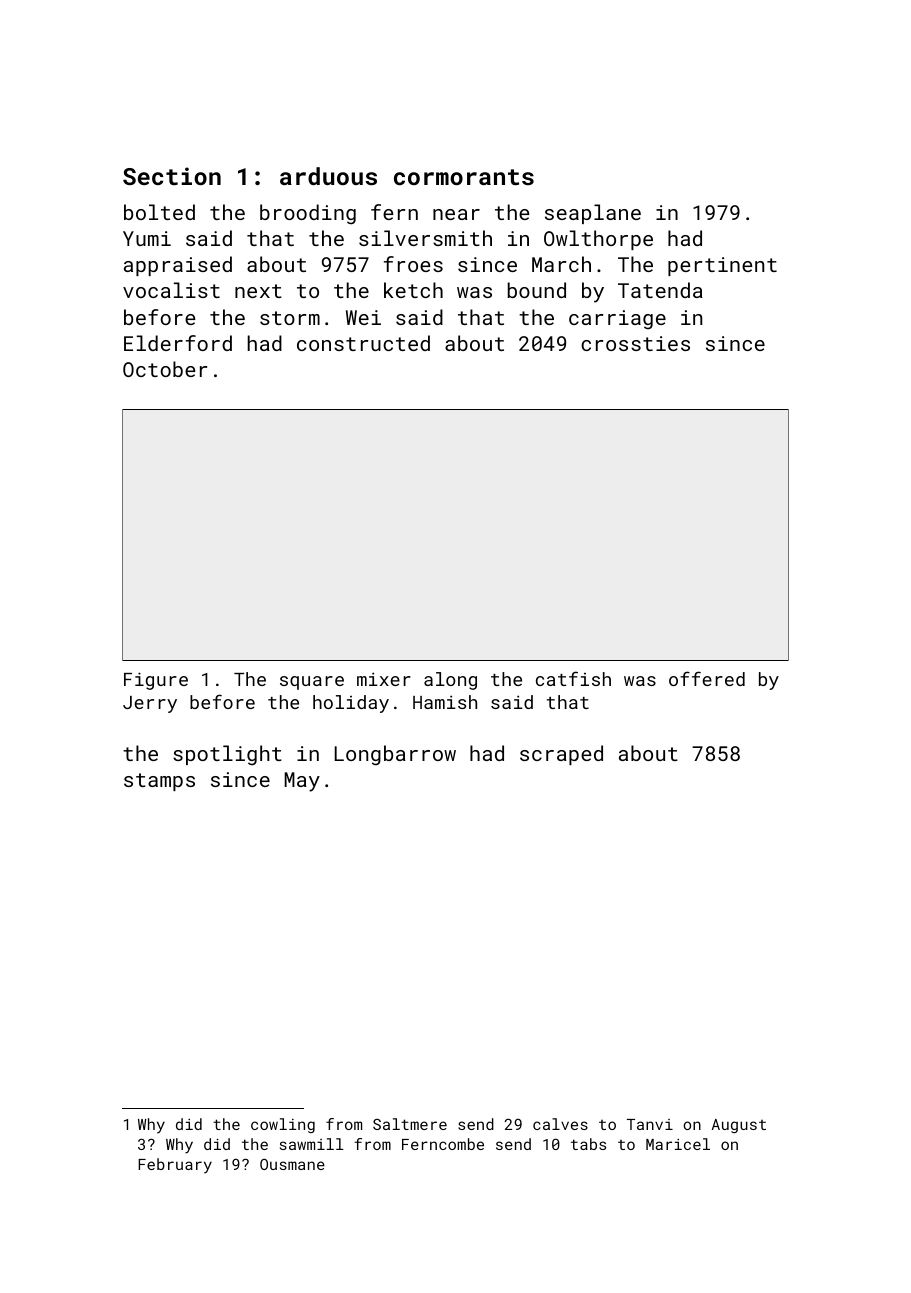 This screenshot has height=1293, width=911. I want to click on Longbarrow, so click(395, 755).
